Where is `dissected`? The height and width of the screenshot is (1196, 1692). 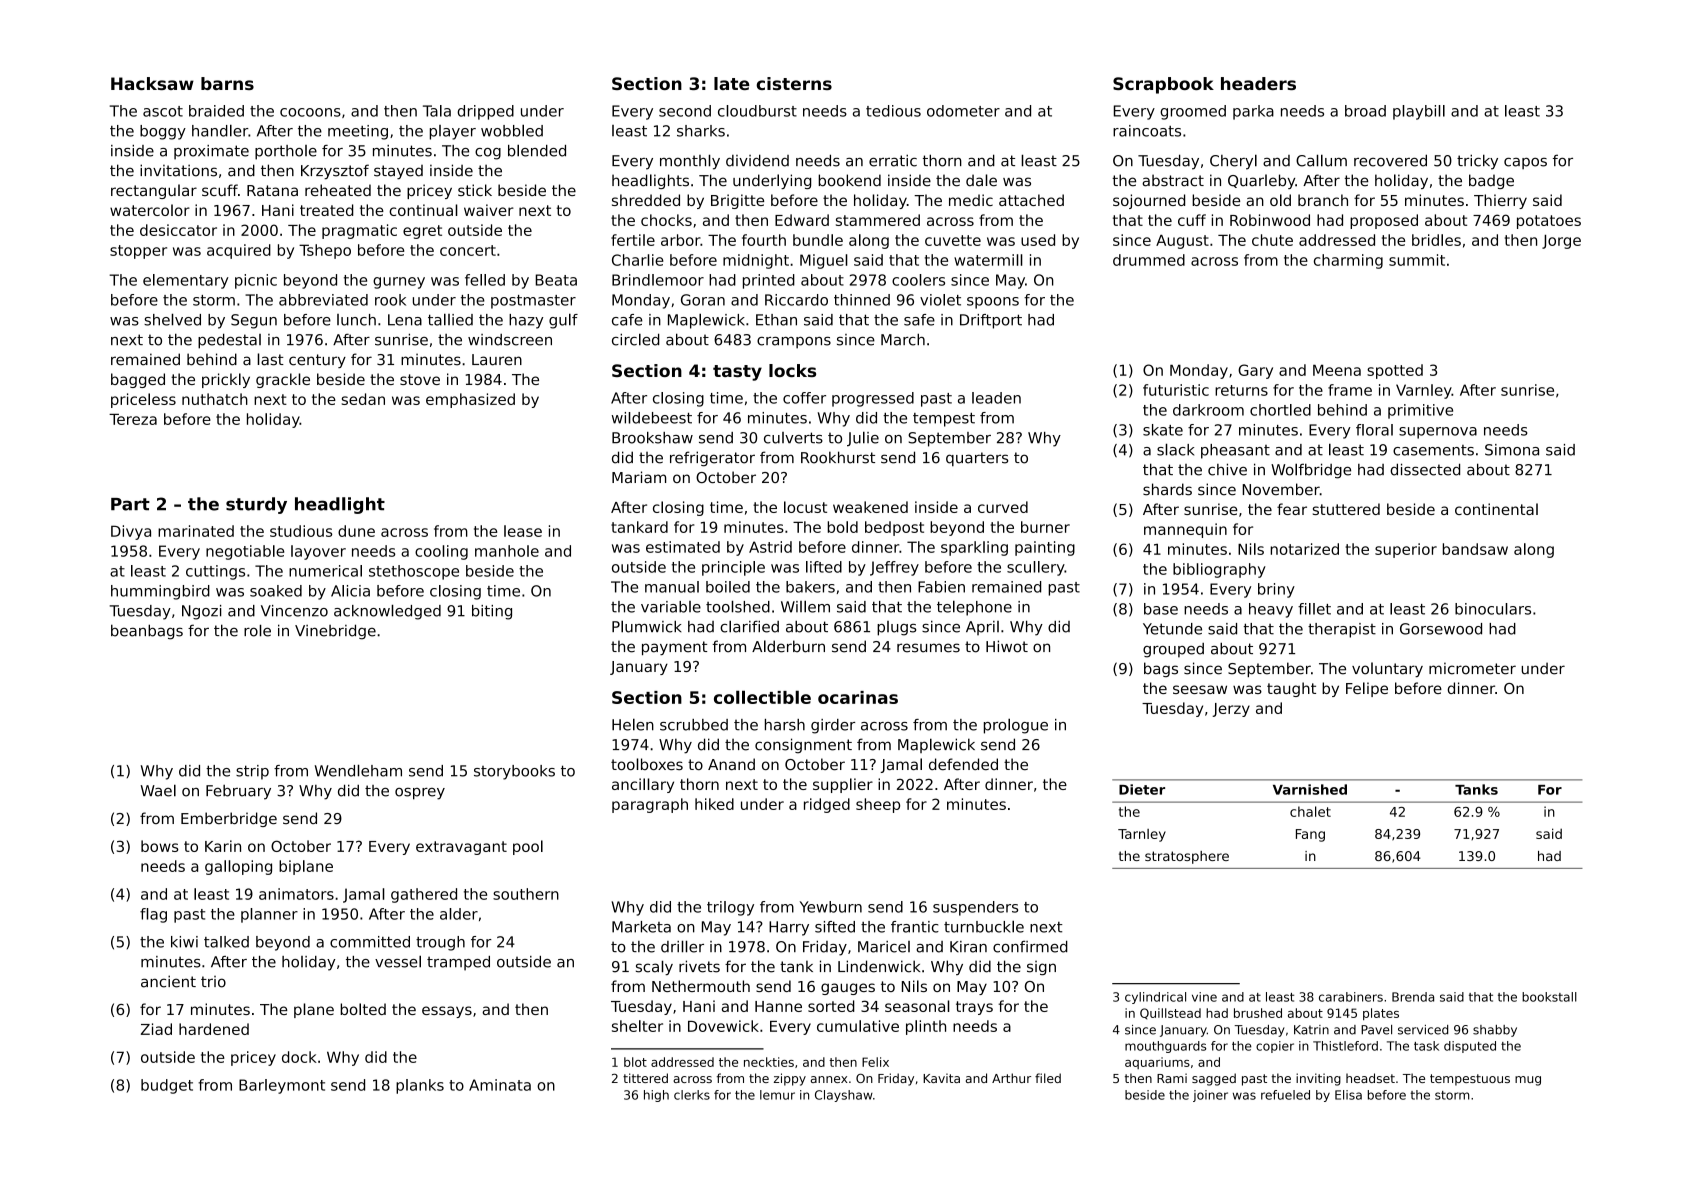 dissected is located at coordinates (1425, 469).
